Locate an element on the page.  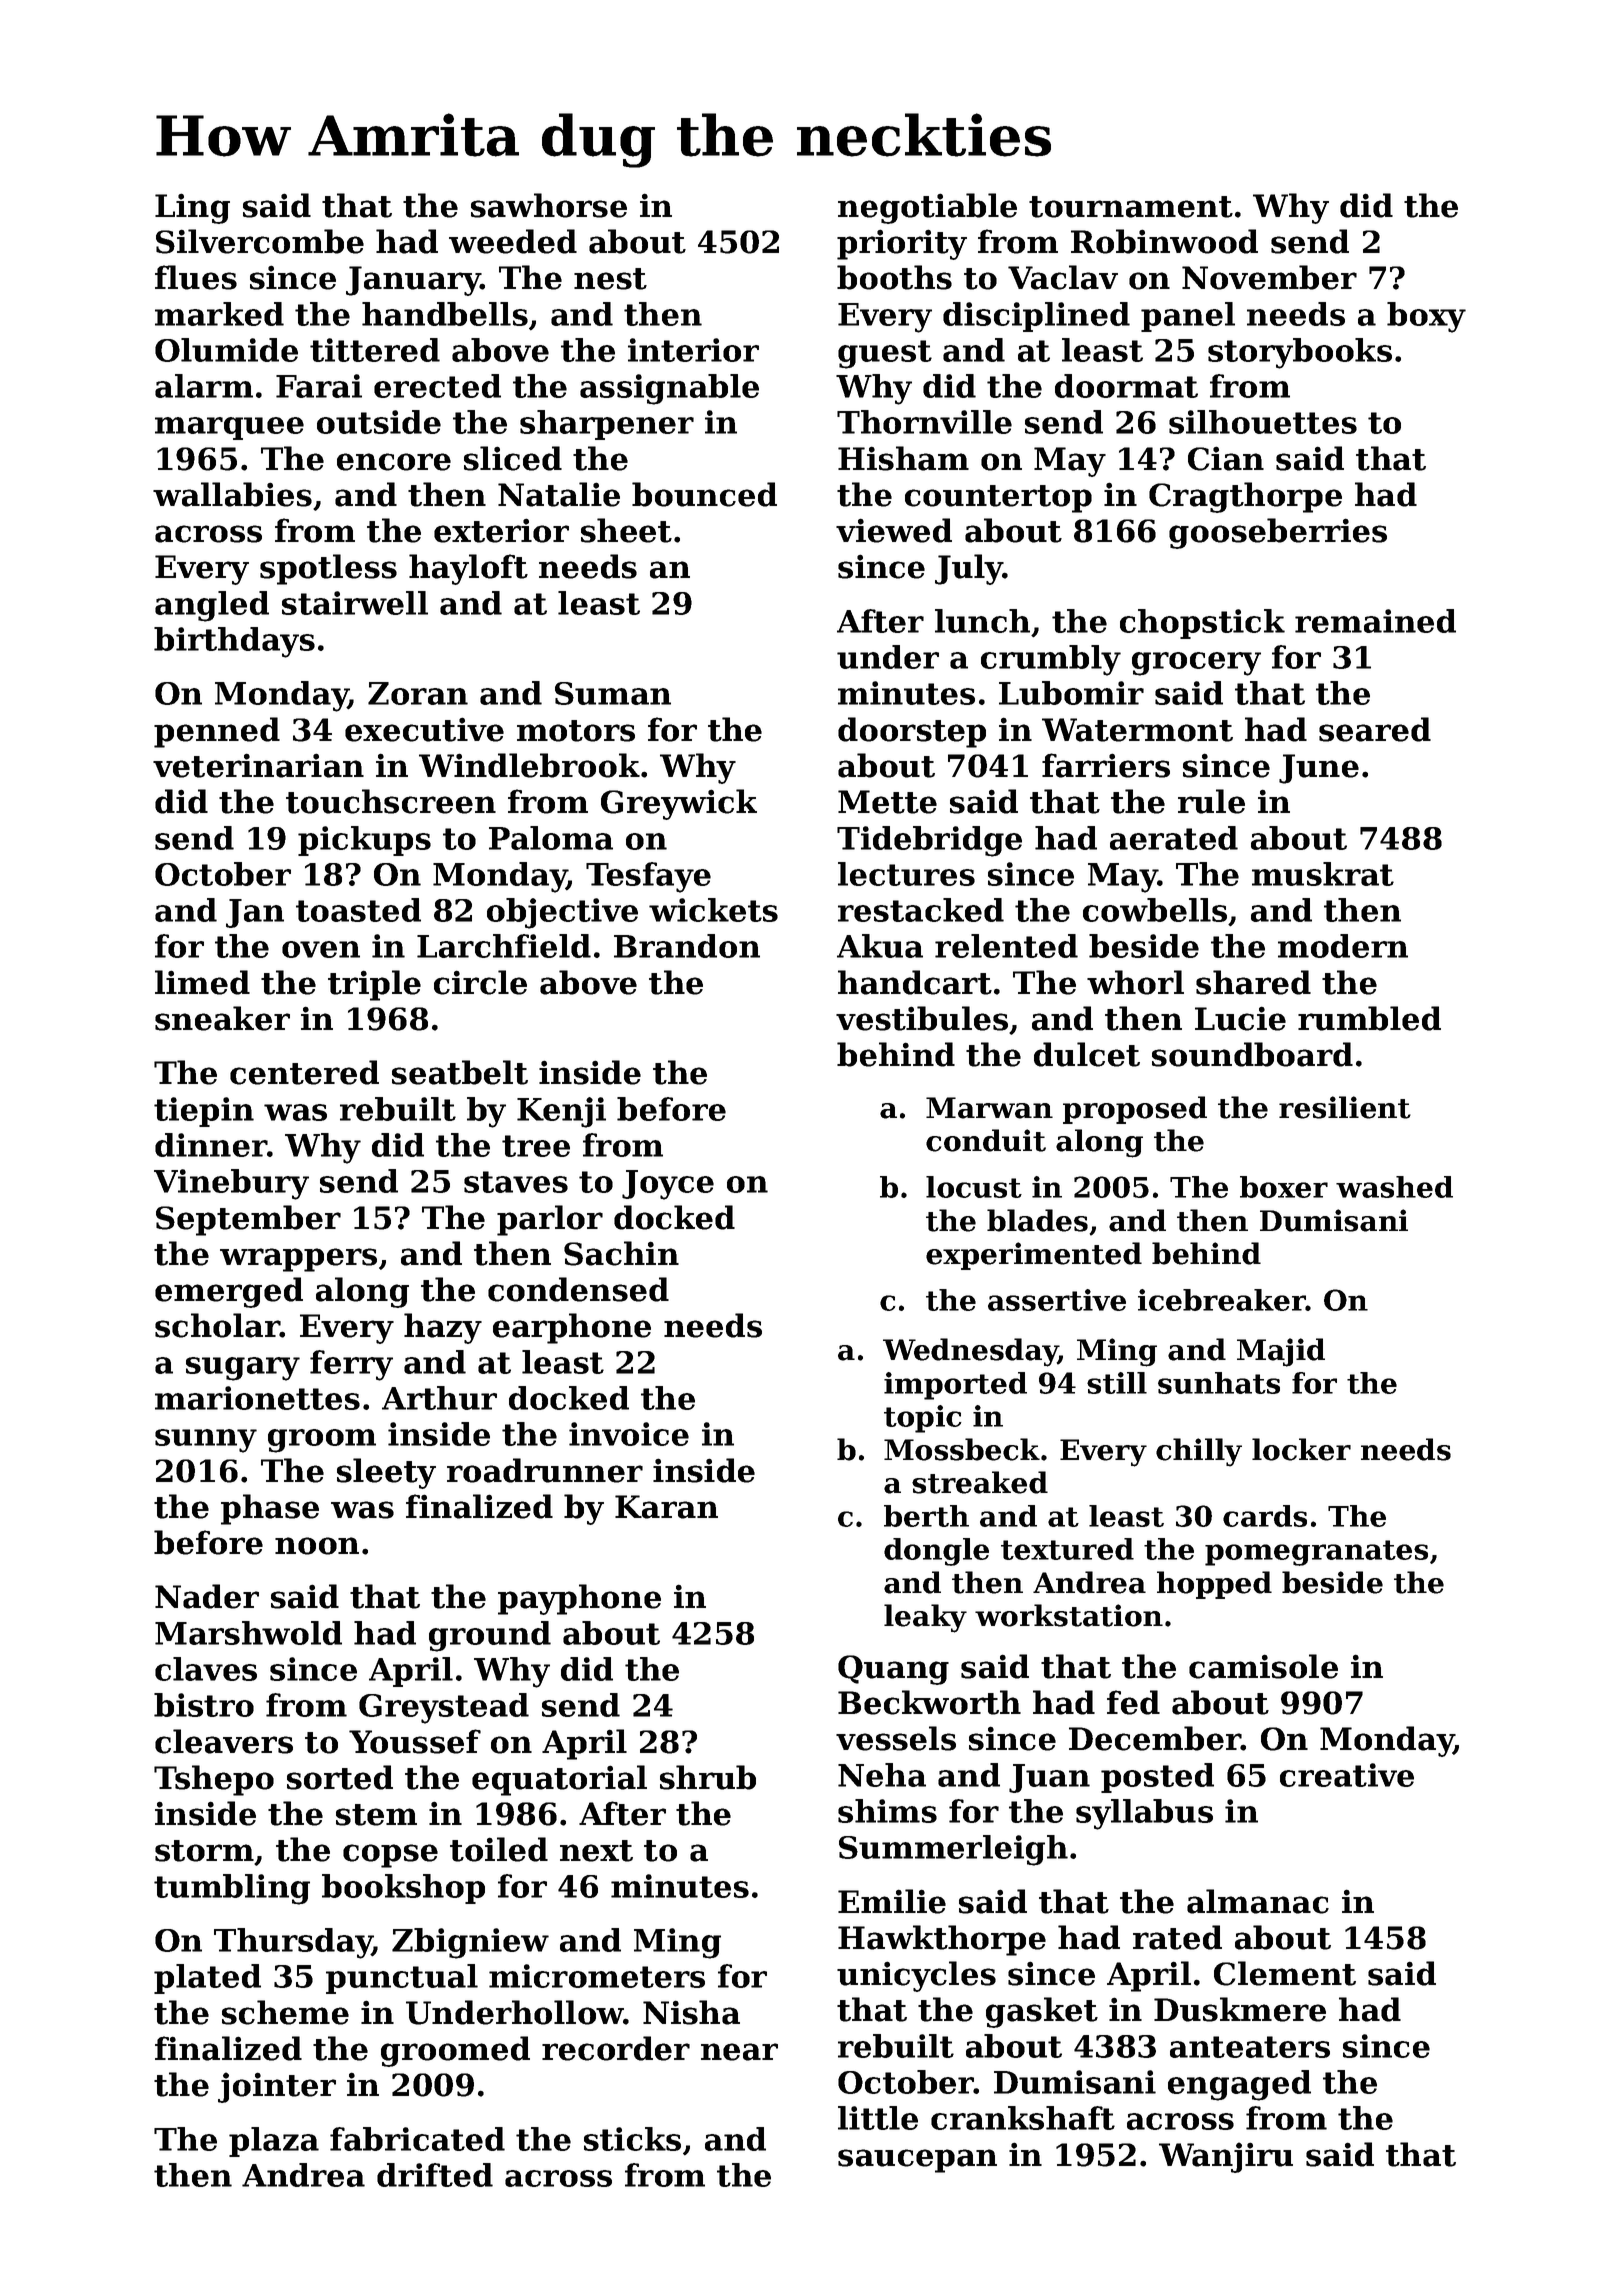
sheet is located at coordinates (626, 530).
